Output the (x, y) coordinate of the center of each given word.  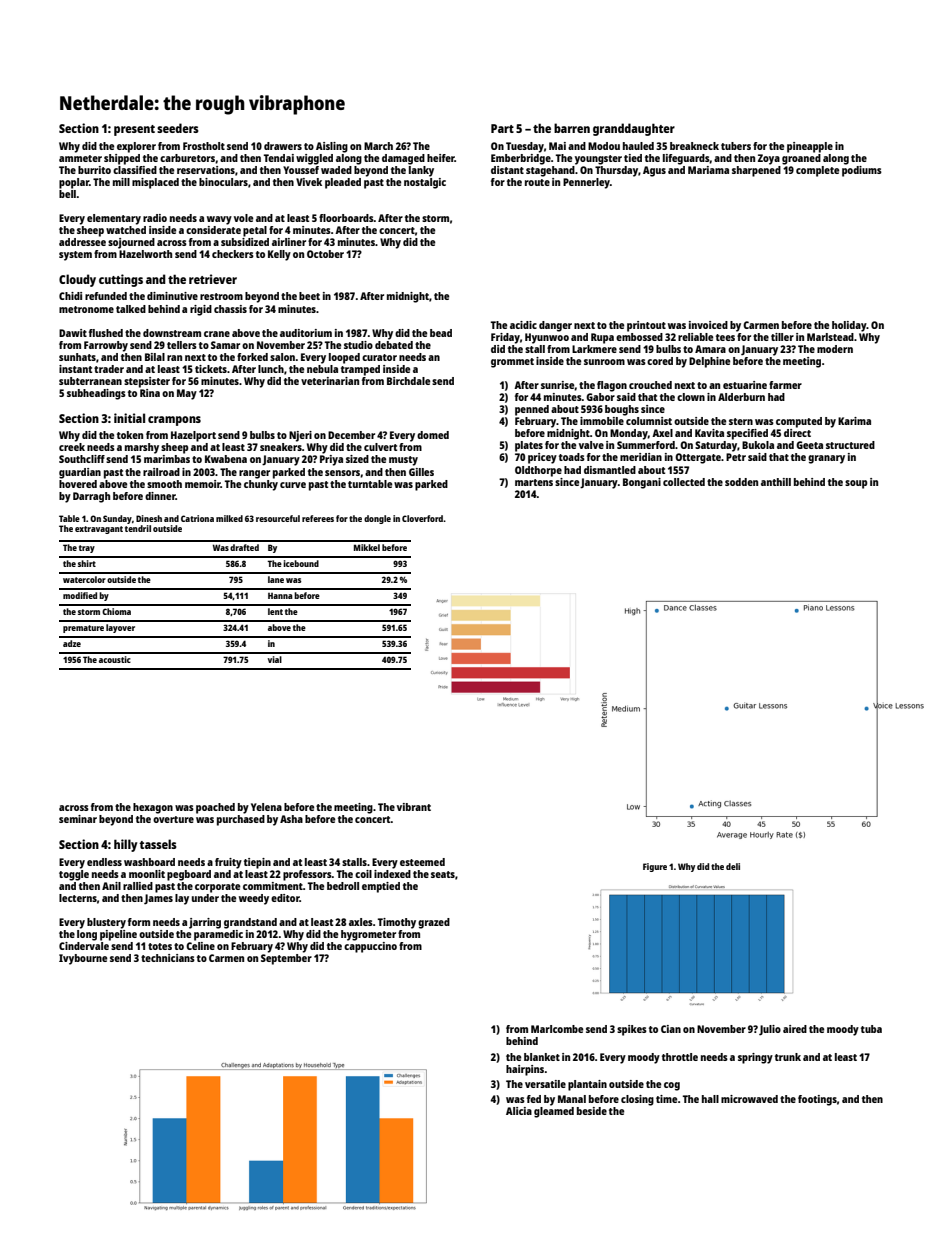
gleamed (554, 1112)
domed (433, 435)
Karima (854, 421)
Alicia (519, 1111)
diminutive (172, 296)
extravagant (99, 530)
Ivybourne (83, 959)
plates (529, 446)
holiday (849, 326)
